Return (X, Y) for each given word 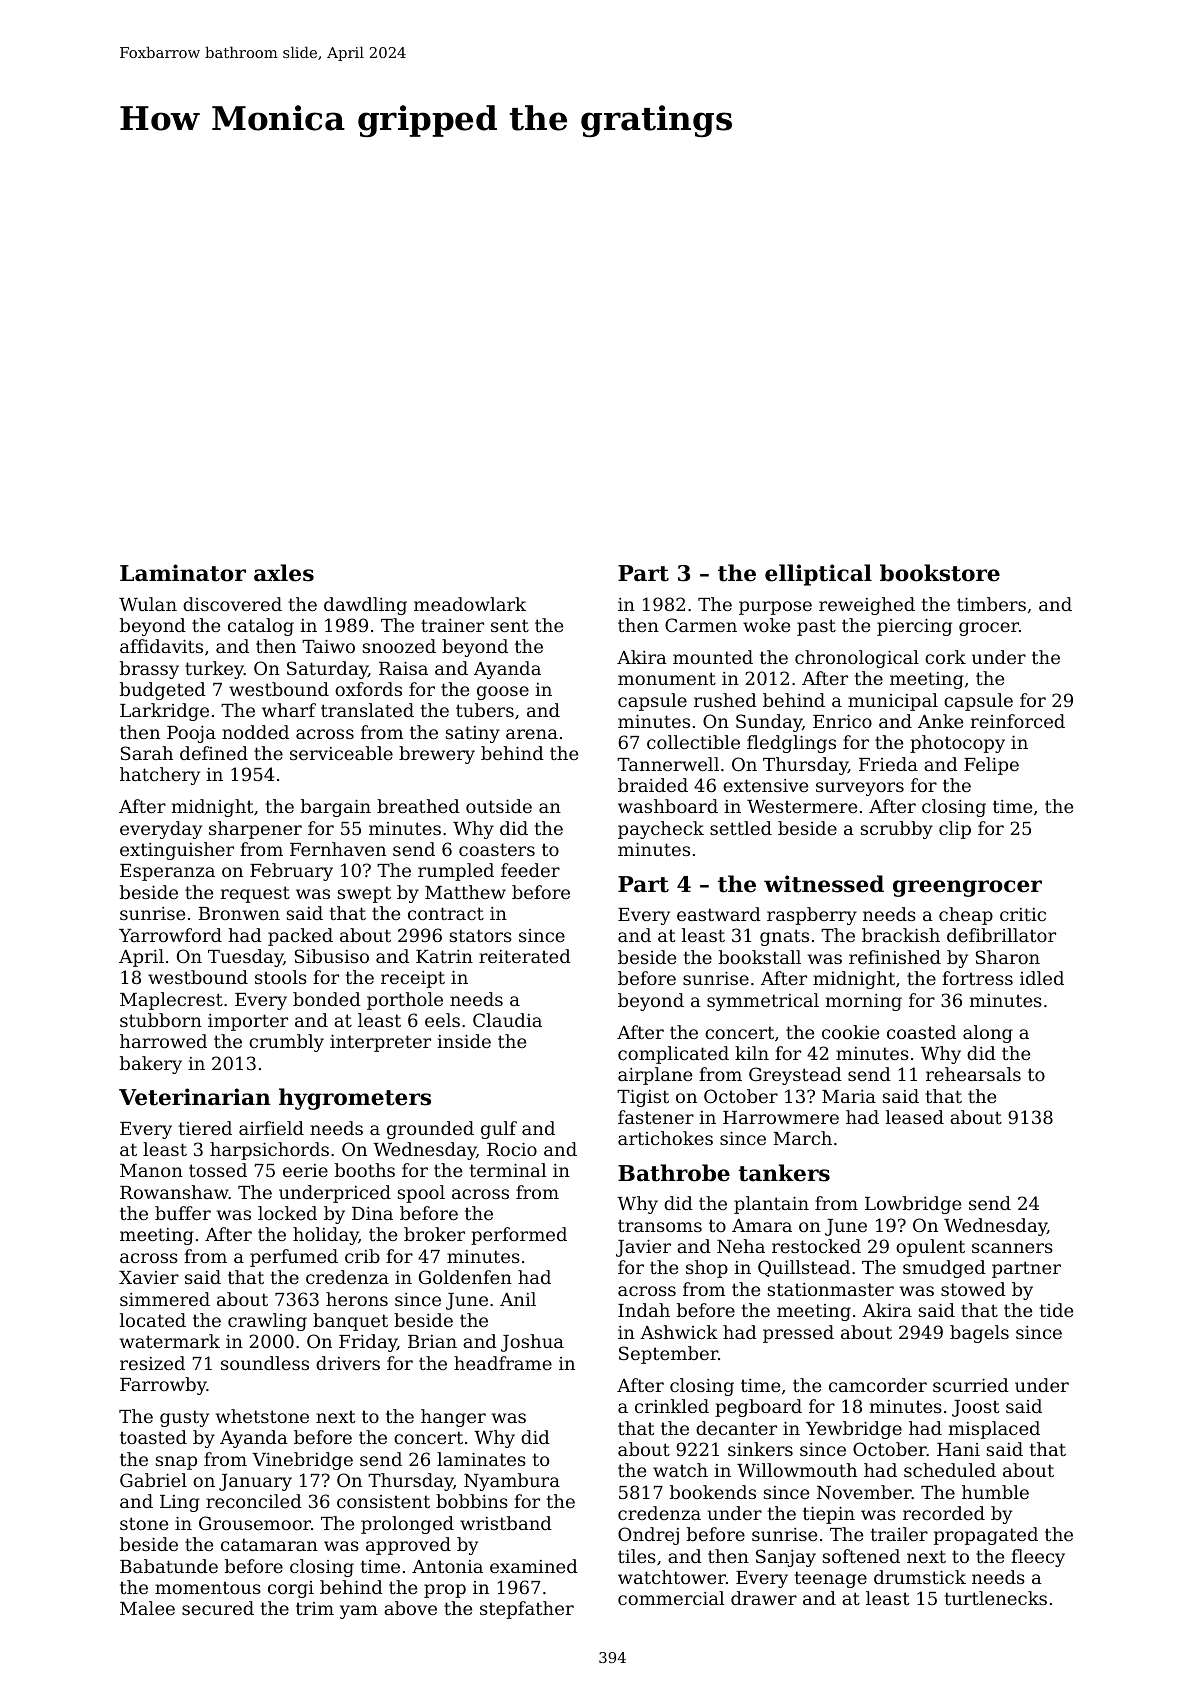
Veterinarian (195, 1097)
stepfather (527, 1610)
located (153, 1320)
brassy (149, 670)
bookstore (940, 573)
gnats (784, 937)
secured (218, 1608)
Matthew (465, 892)
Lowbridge (913, 1205)
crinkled (672, 1406)
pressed (798, 1334)
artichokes (665, 1138)
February (291, 872)
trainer (452, 625)
